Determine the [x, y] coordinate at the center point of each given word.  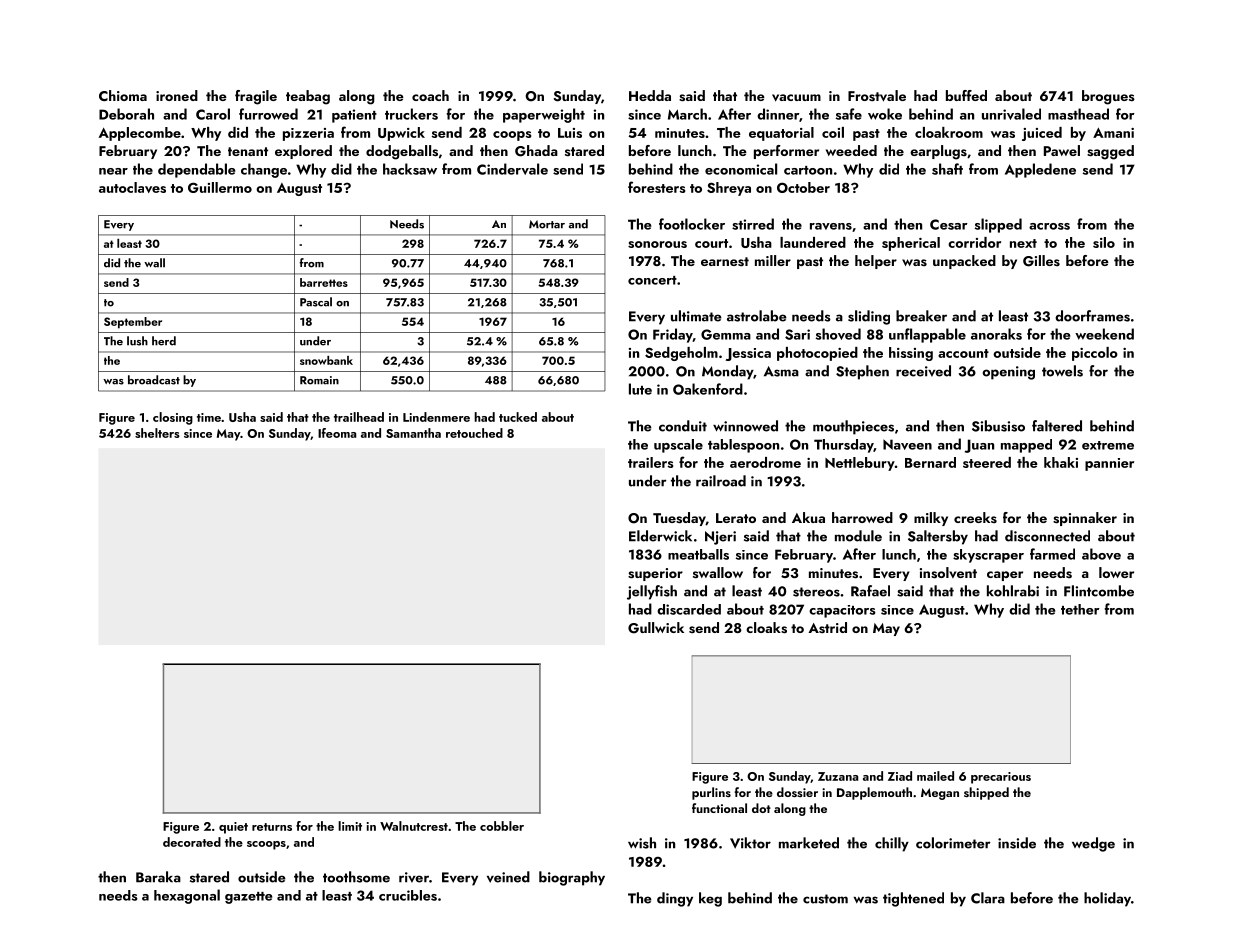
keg [710, 899]
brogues [1108, 97]
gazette [248, 898]
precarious [1001, 778]
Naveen [907, 444]
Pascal [316, 302]
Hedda [650, 95]
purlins [711, 793]
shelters [157, 433]
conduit [683, 426]
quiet [233, 828]
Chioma [123, 95]
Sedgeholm [681, 354]
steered [987, 462]
